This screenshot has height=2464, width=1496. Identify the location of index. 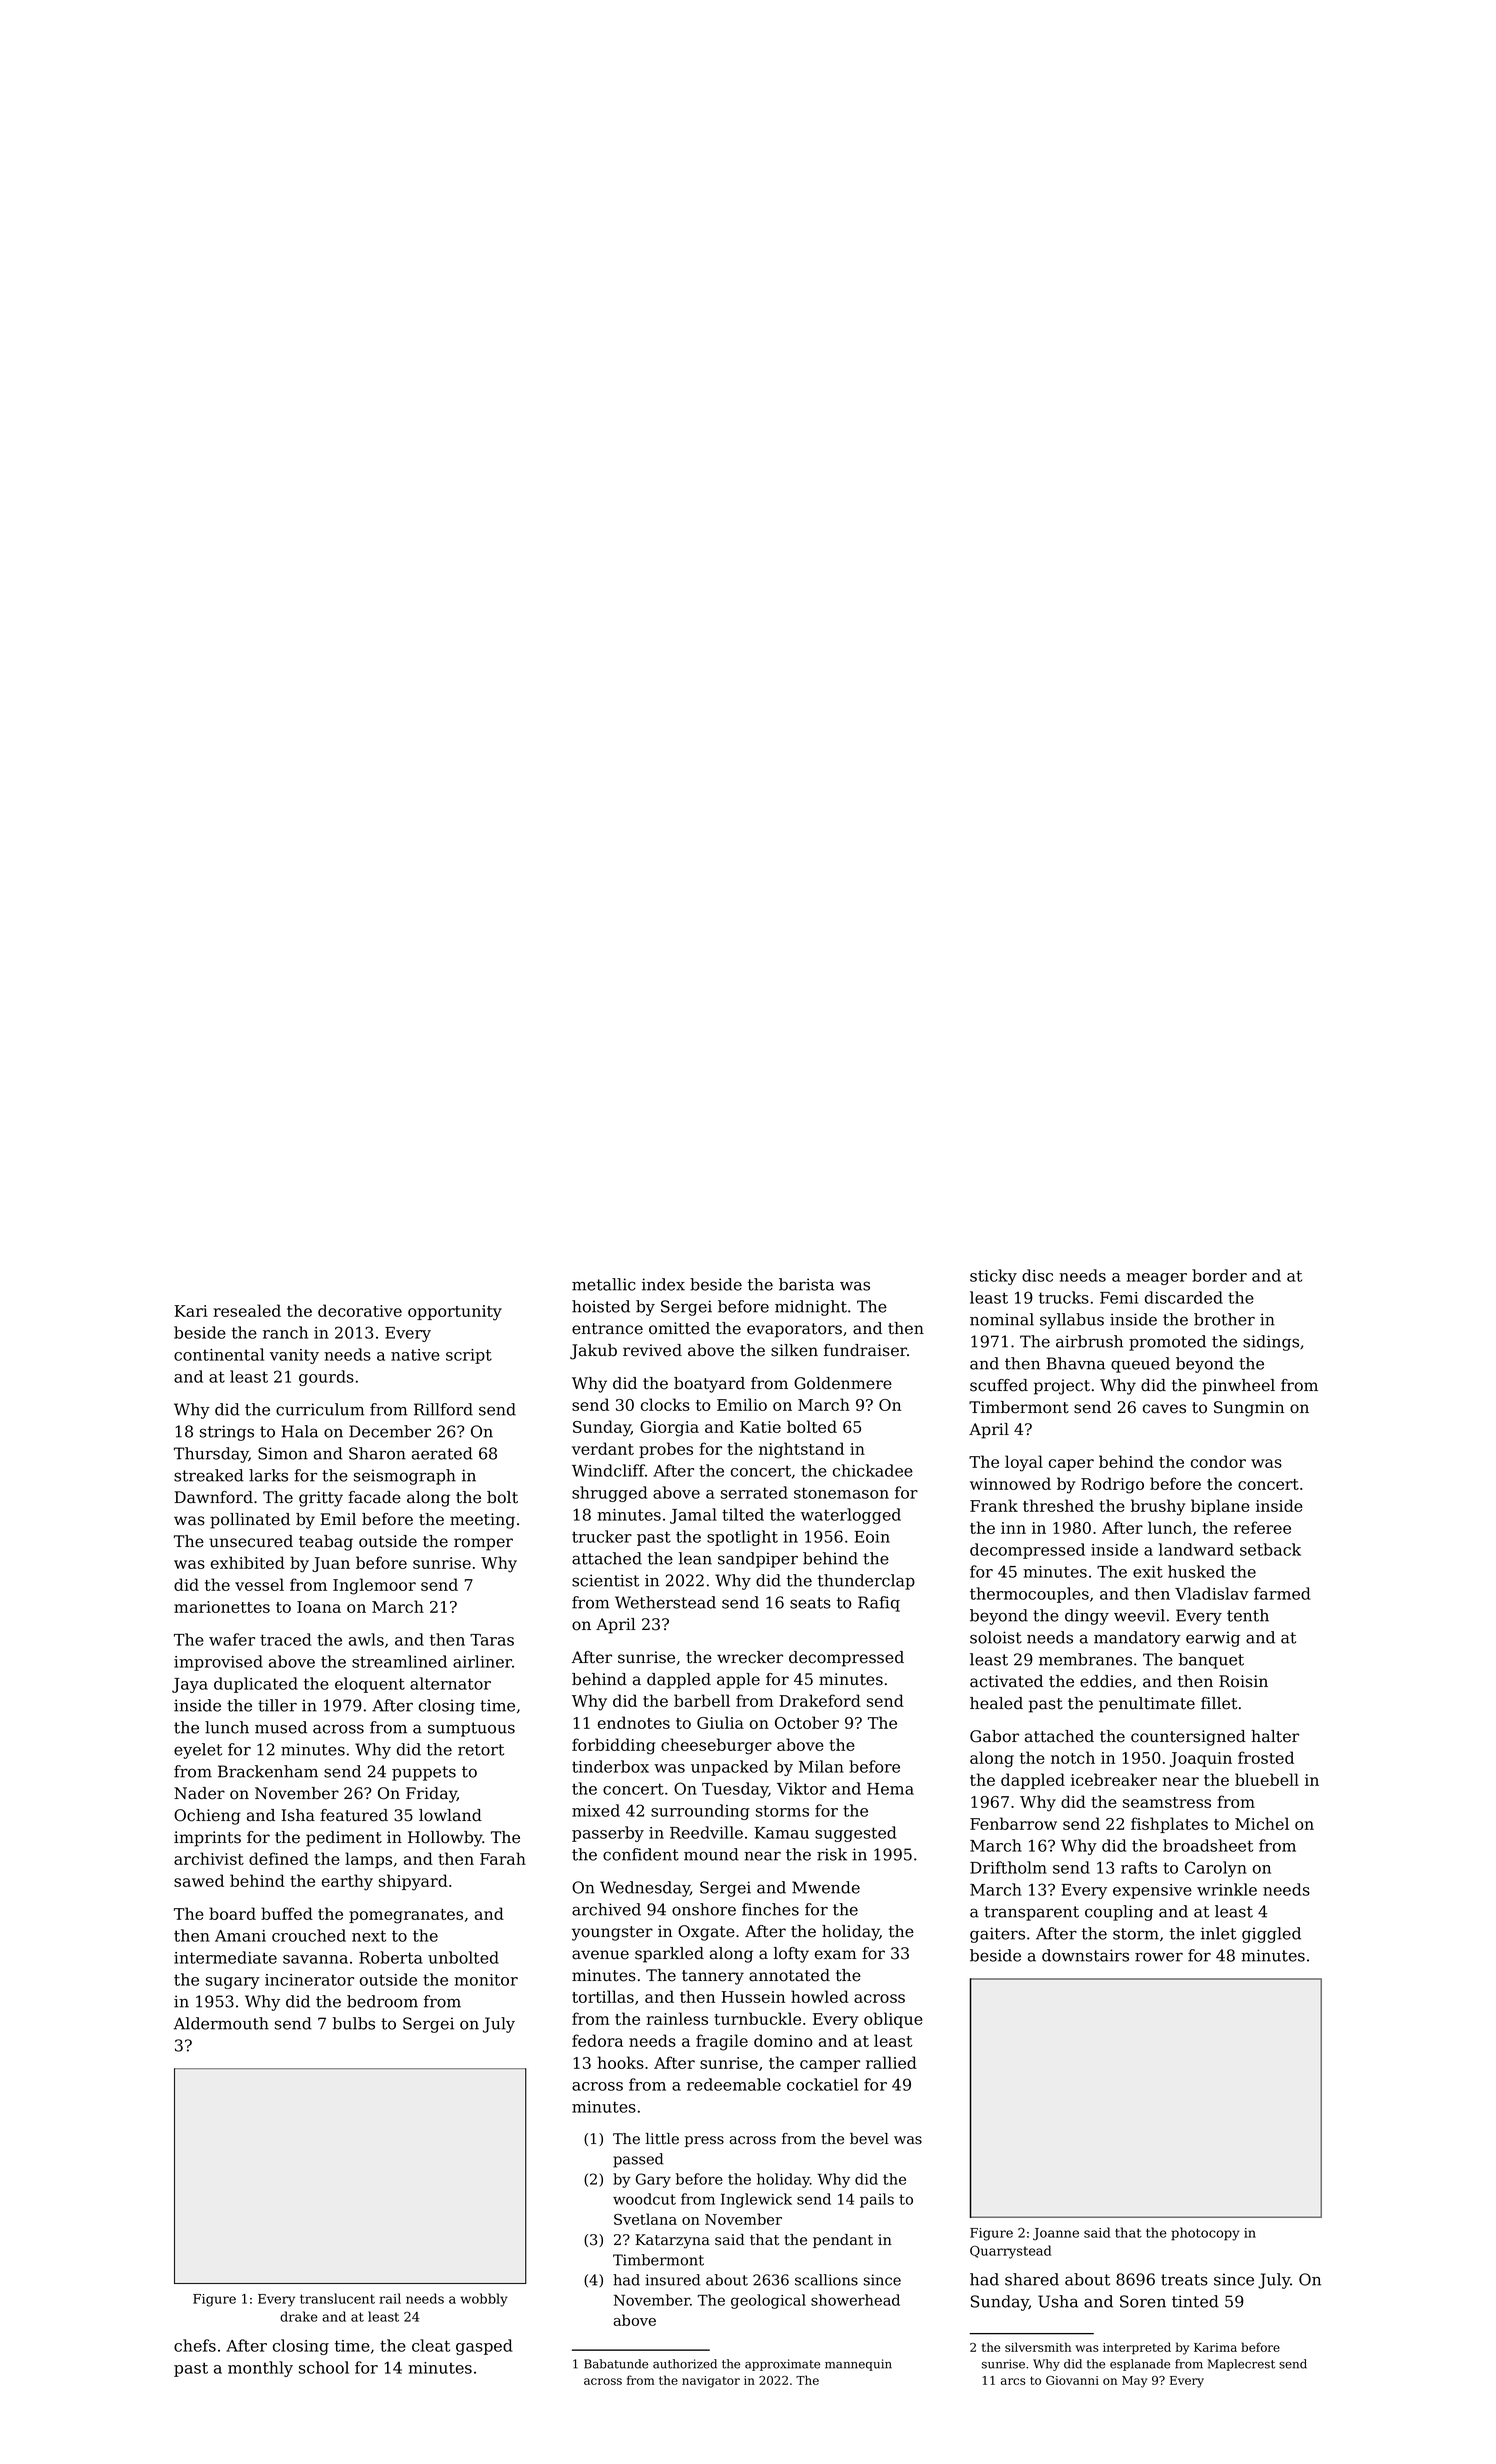
(663, 1284).
